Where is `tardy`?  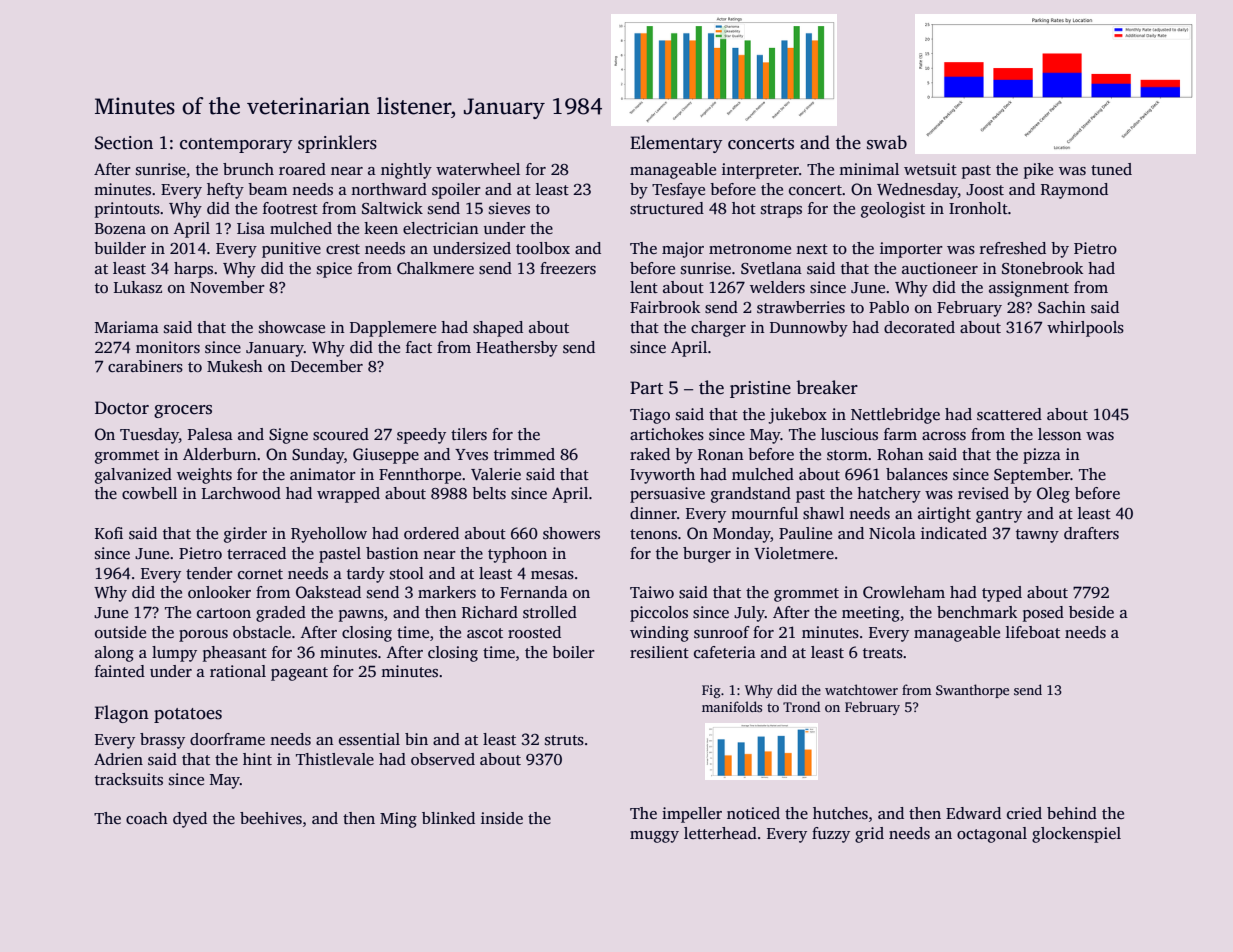
tardy is located at coordinates (366, 575).
